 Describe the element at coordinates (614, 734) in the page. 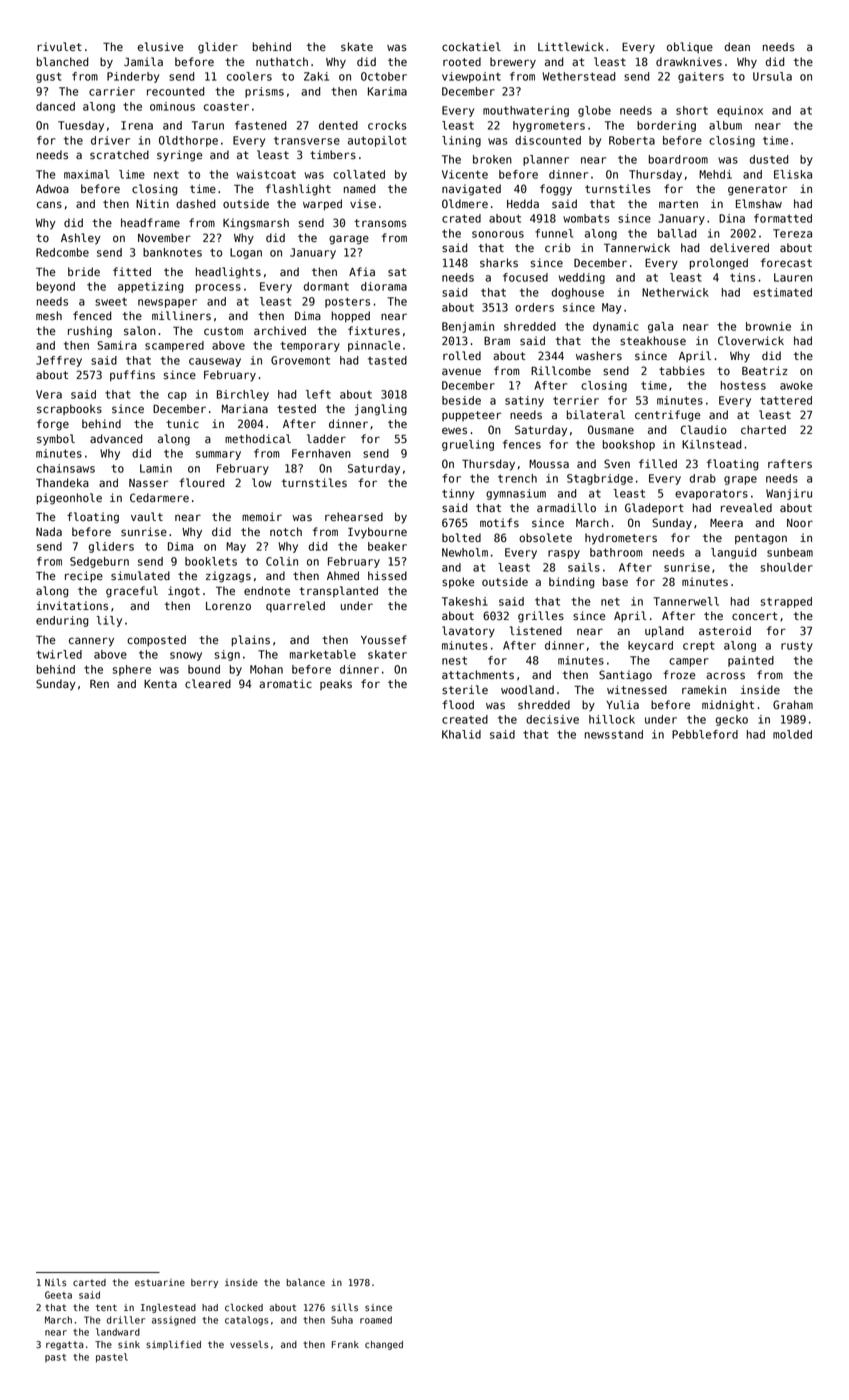

I see `newsstand` at that location.
